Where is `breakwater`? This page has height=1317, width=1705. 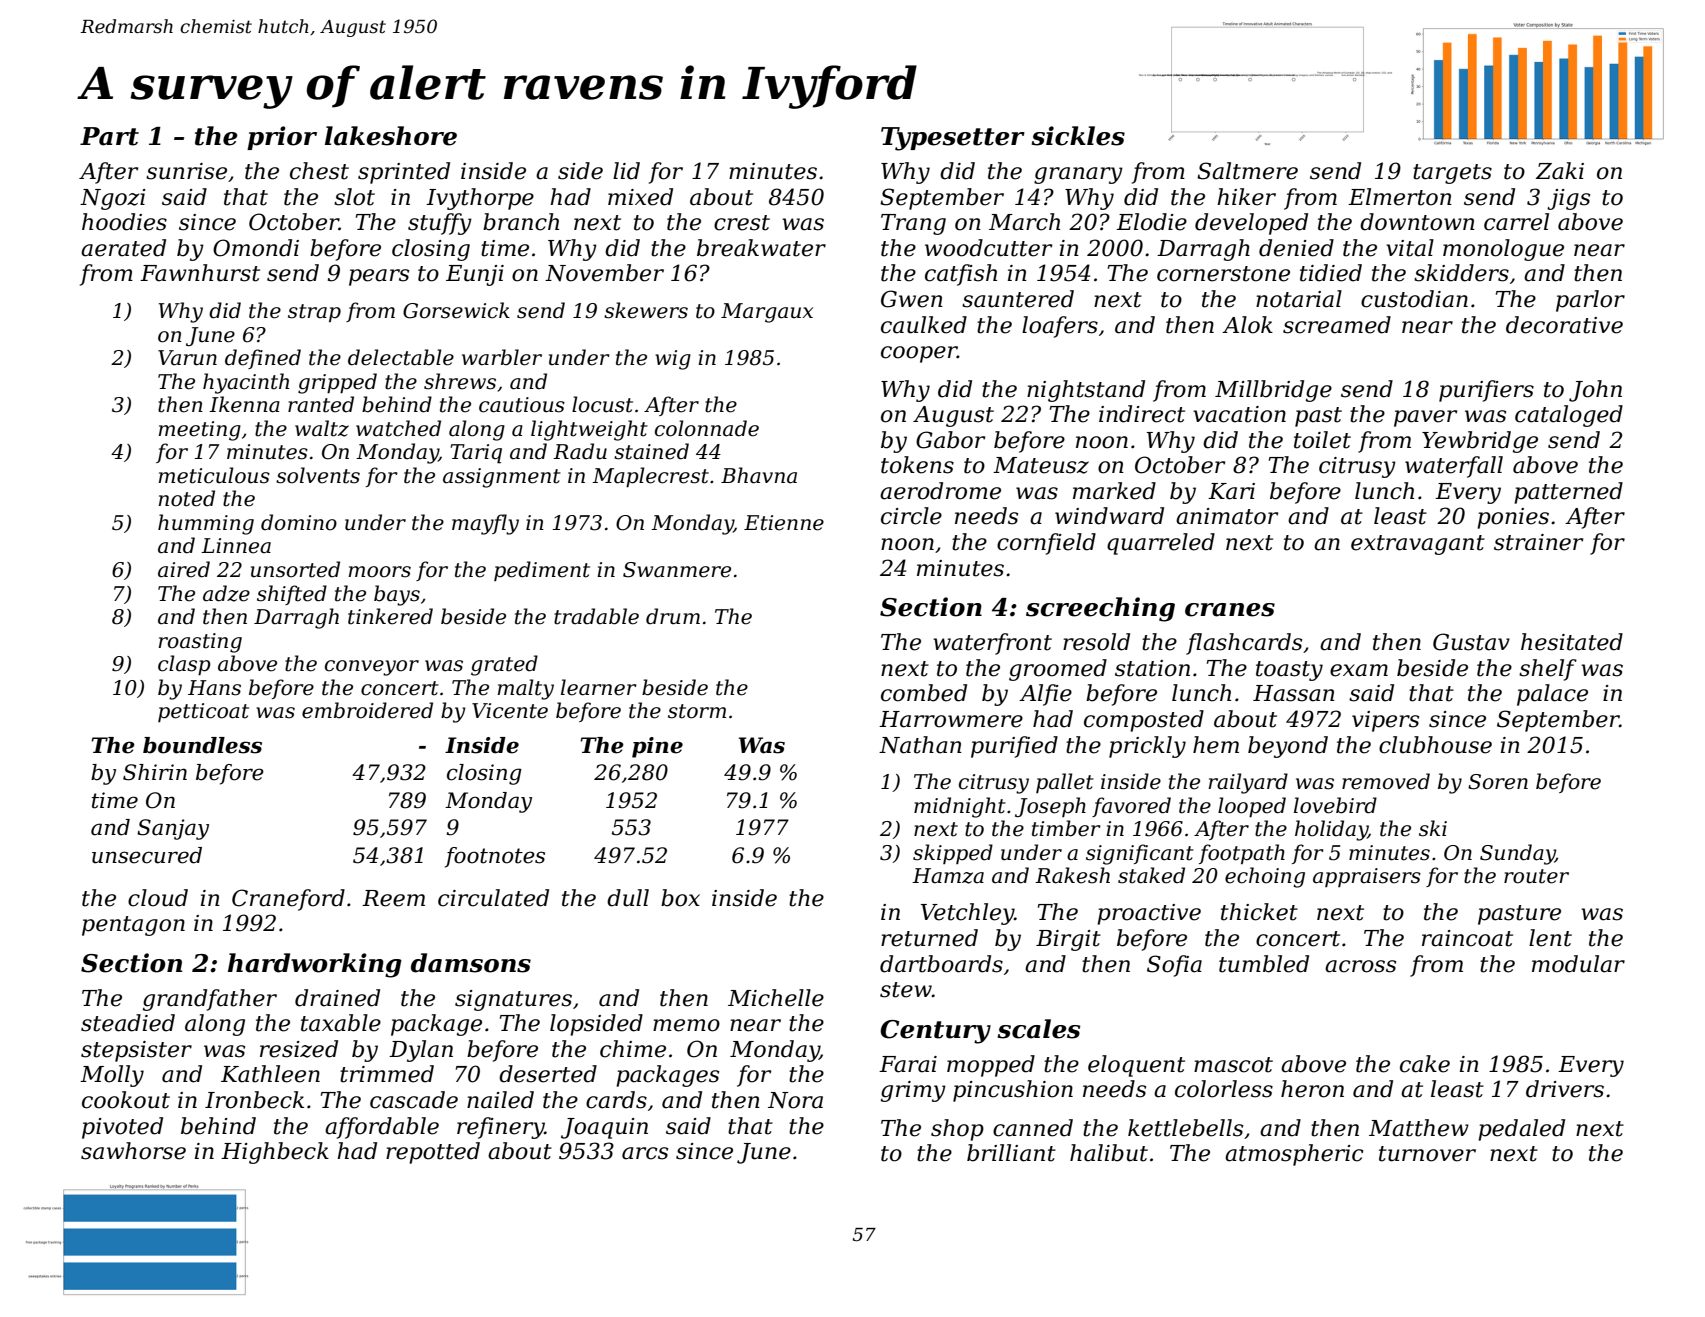 breakwater is located at coordinates (761, 248).
